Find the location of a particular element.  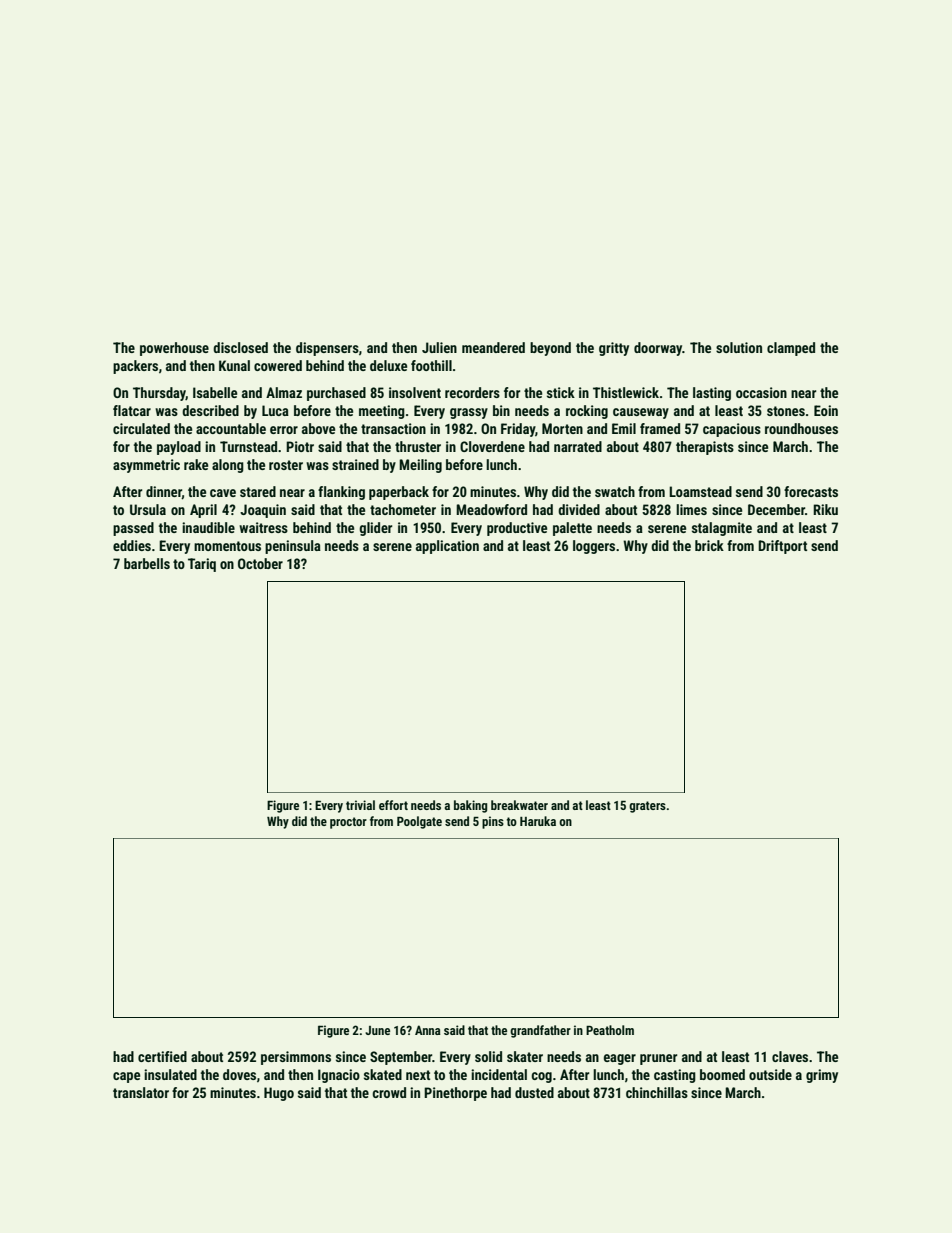

peninsula is located at coordinates (293, 547).
